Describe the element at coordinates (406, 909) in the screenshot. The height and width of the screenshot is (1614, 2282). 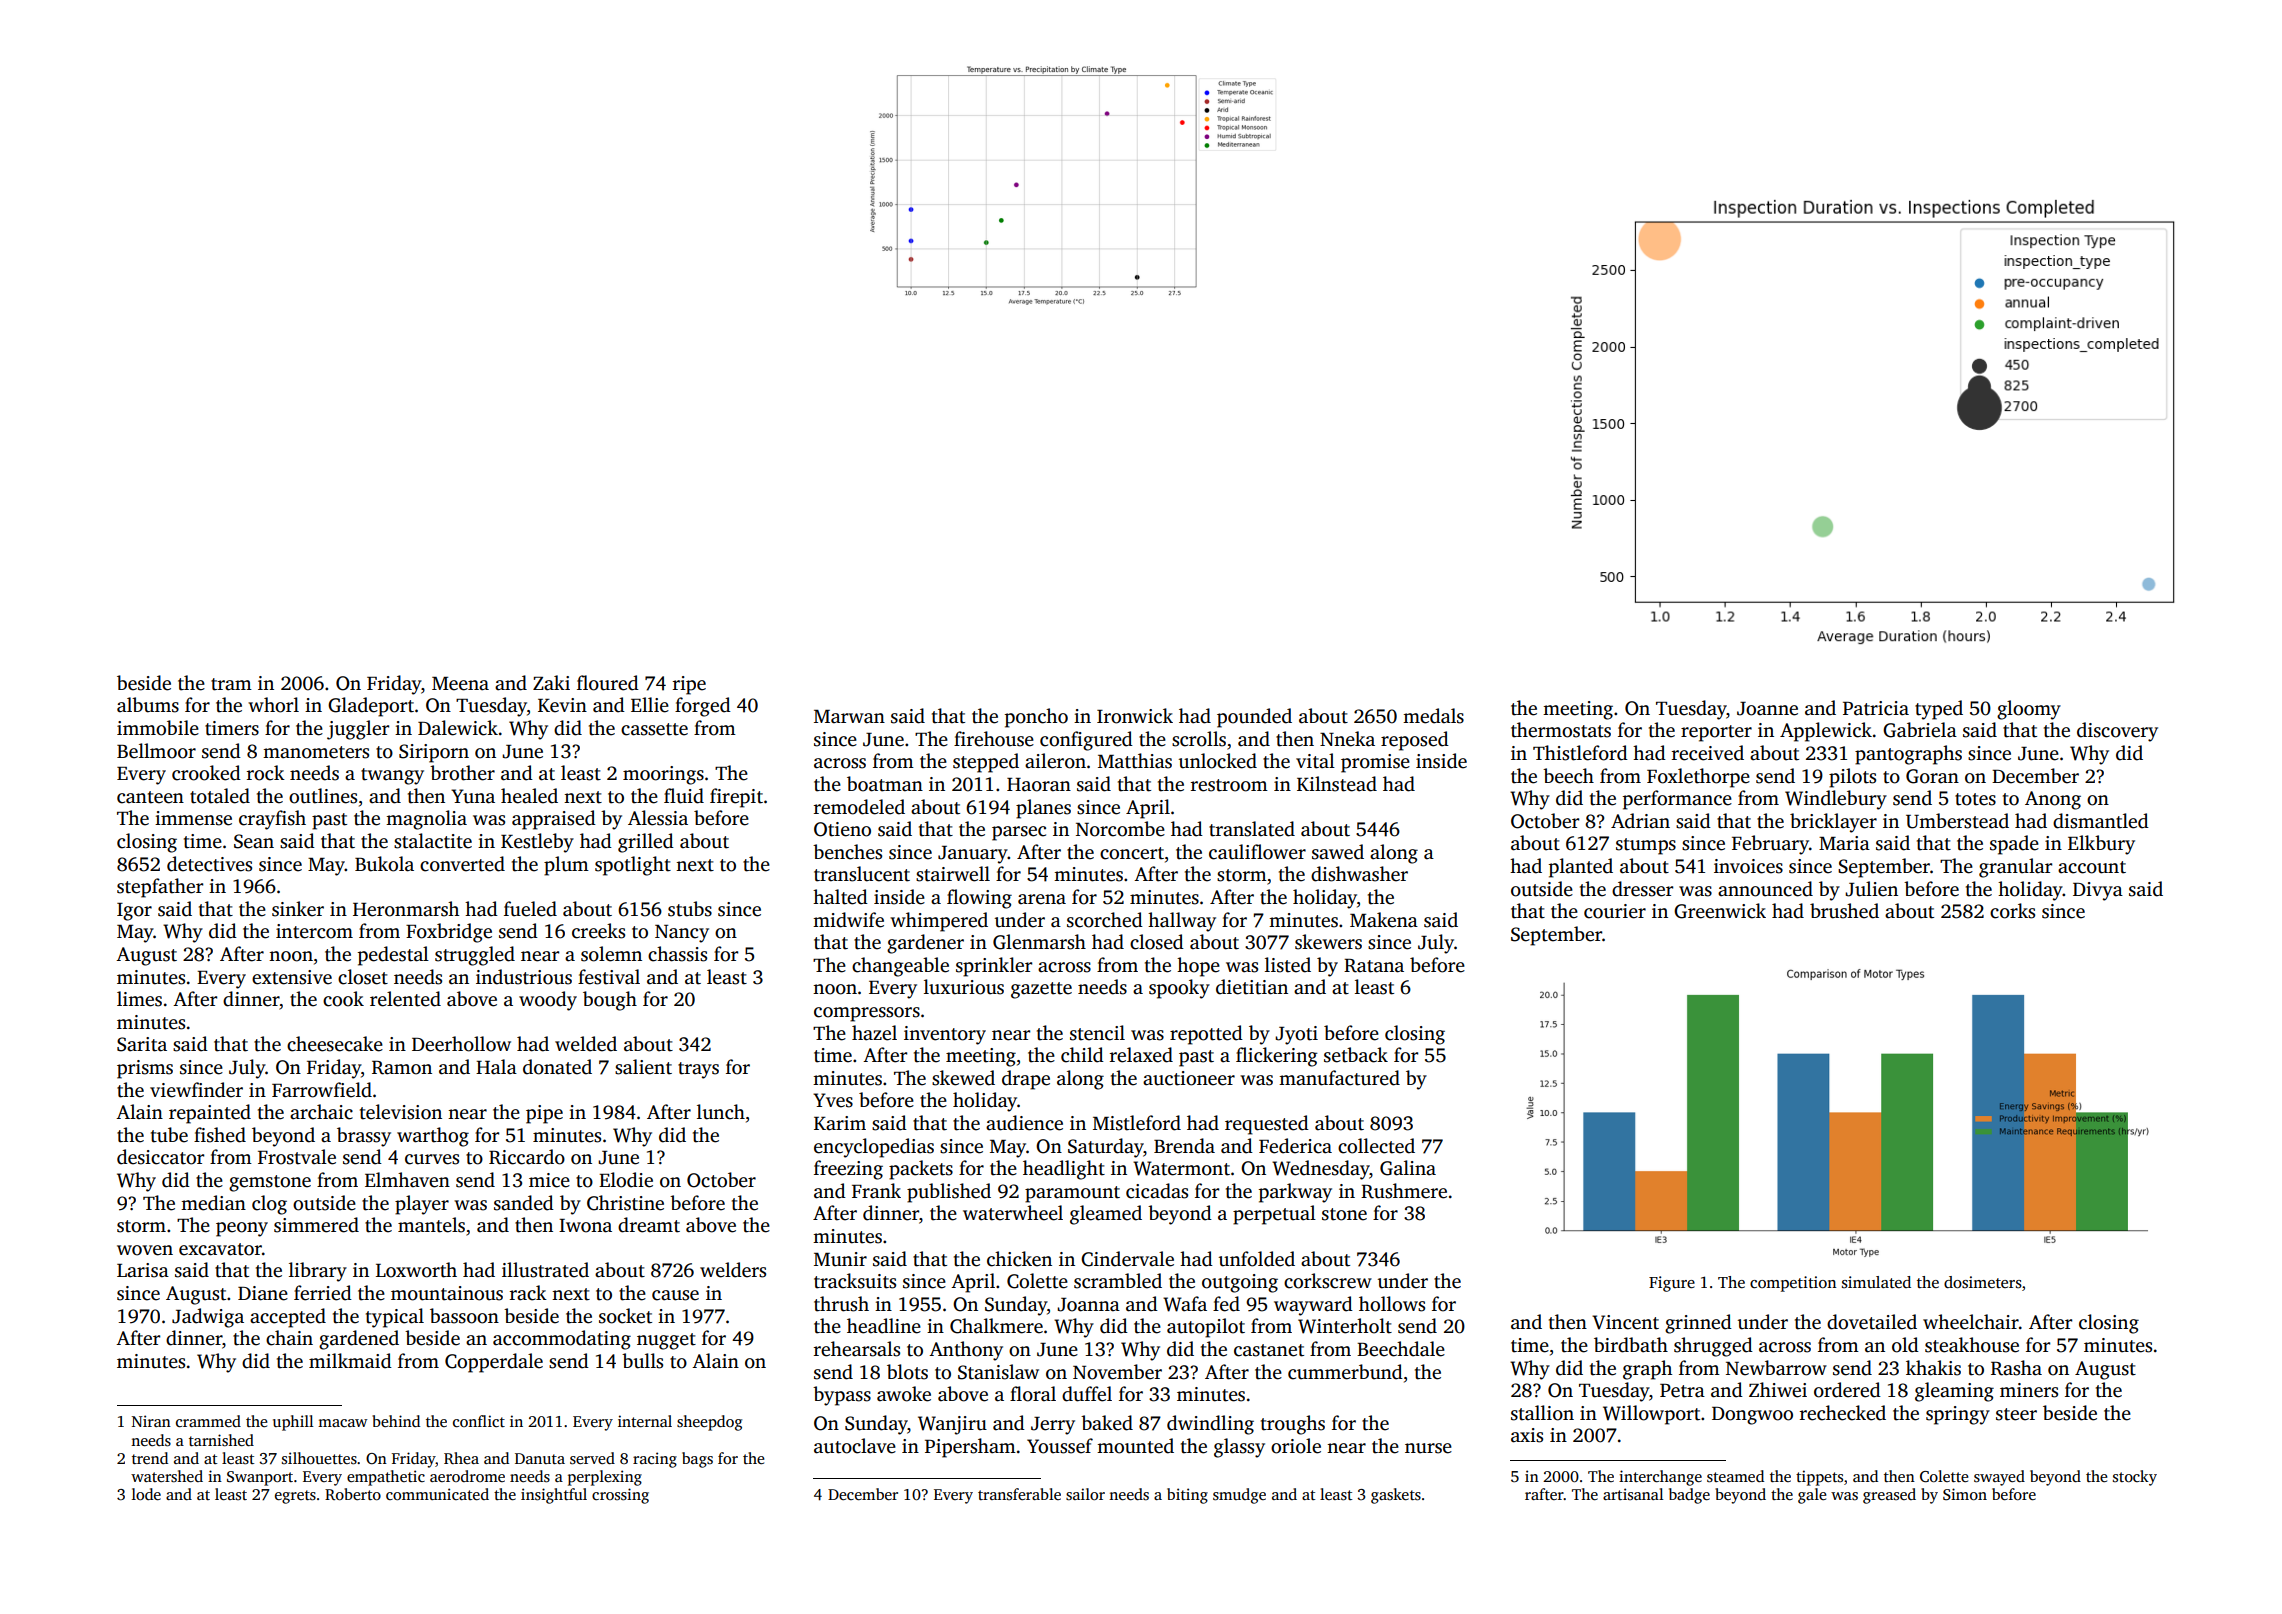
I see `Heronmarsh` at that location.
